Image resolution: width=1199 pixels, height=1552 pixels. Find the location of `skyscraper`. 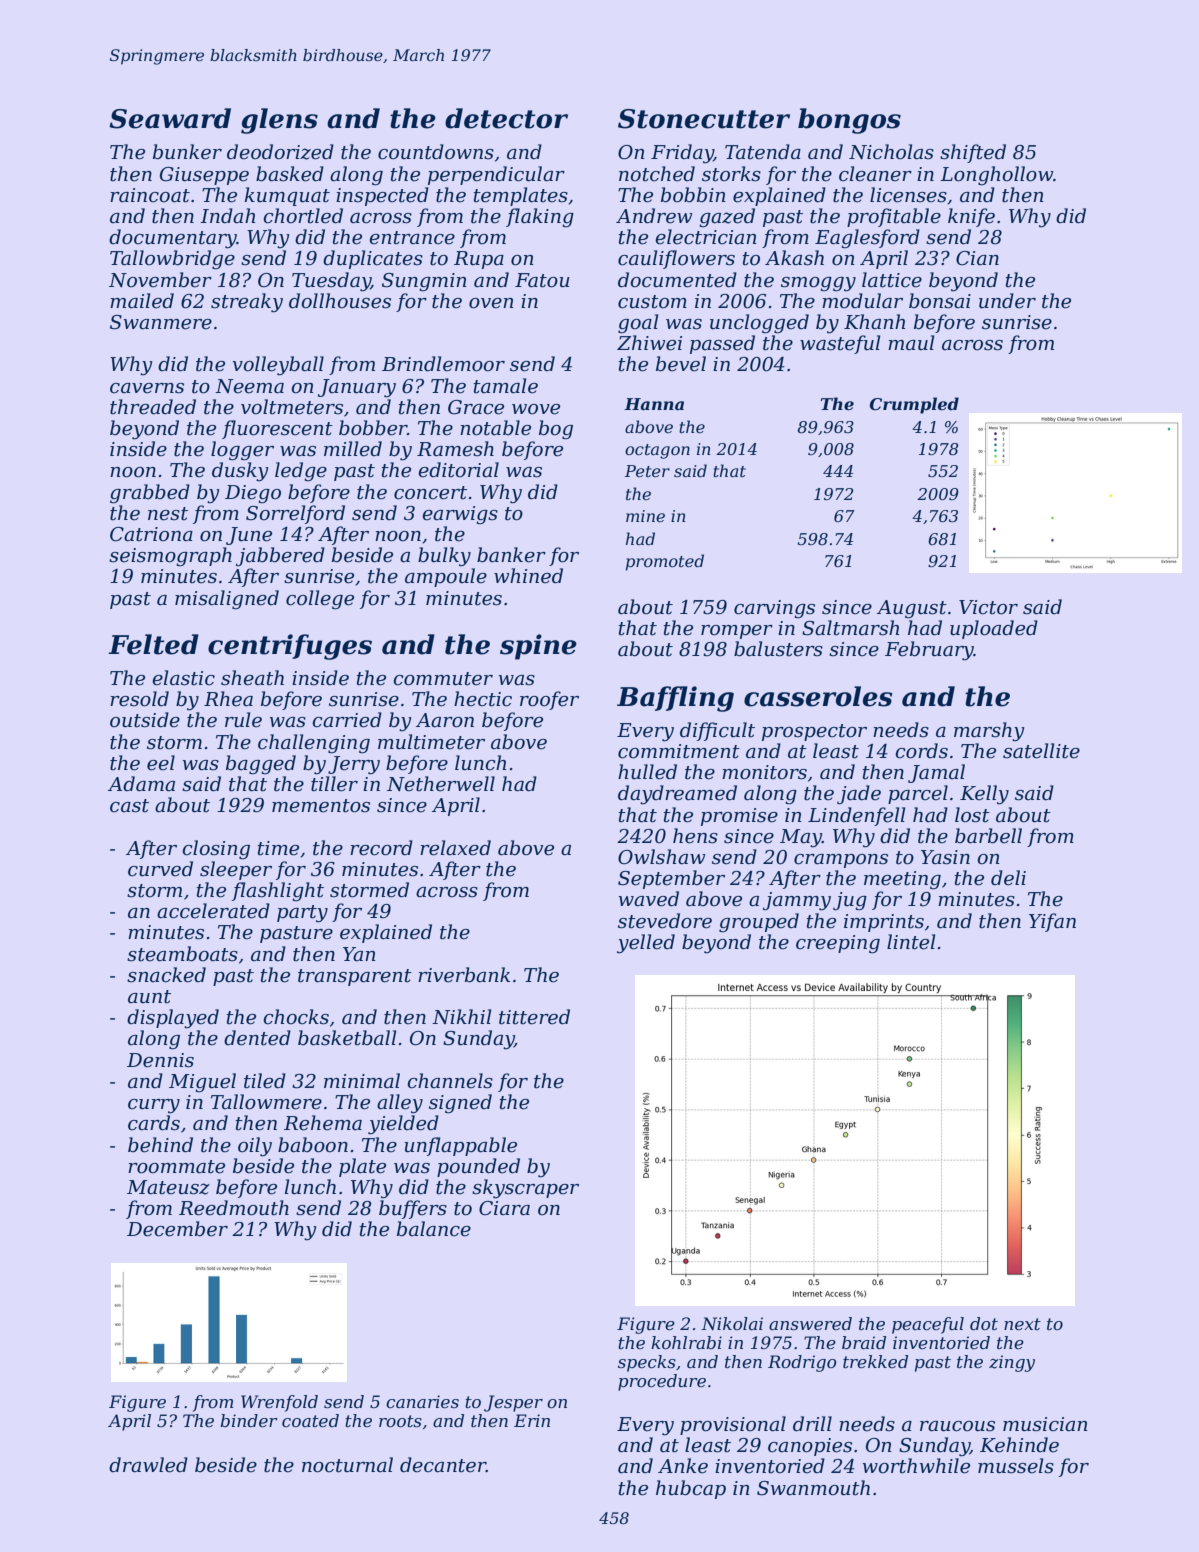

skyscraper is located at coordinates (525, 1189).
